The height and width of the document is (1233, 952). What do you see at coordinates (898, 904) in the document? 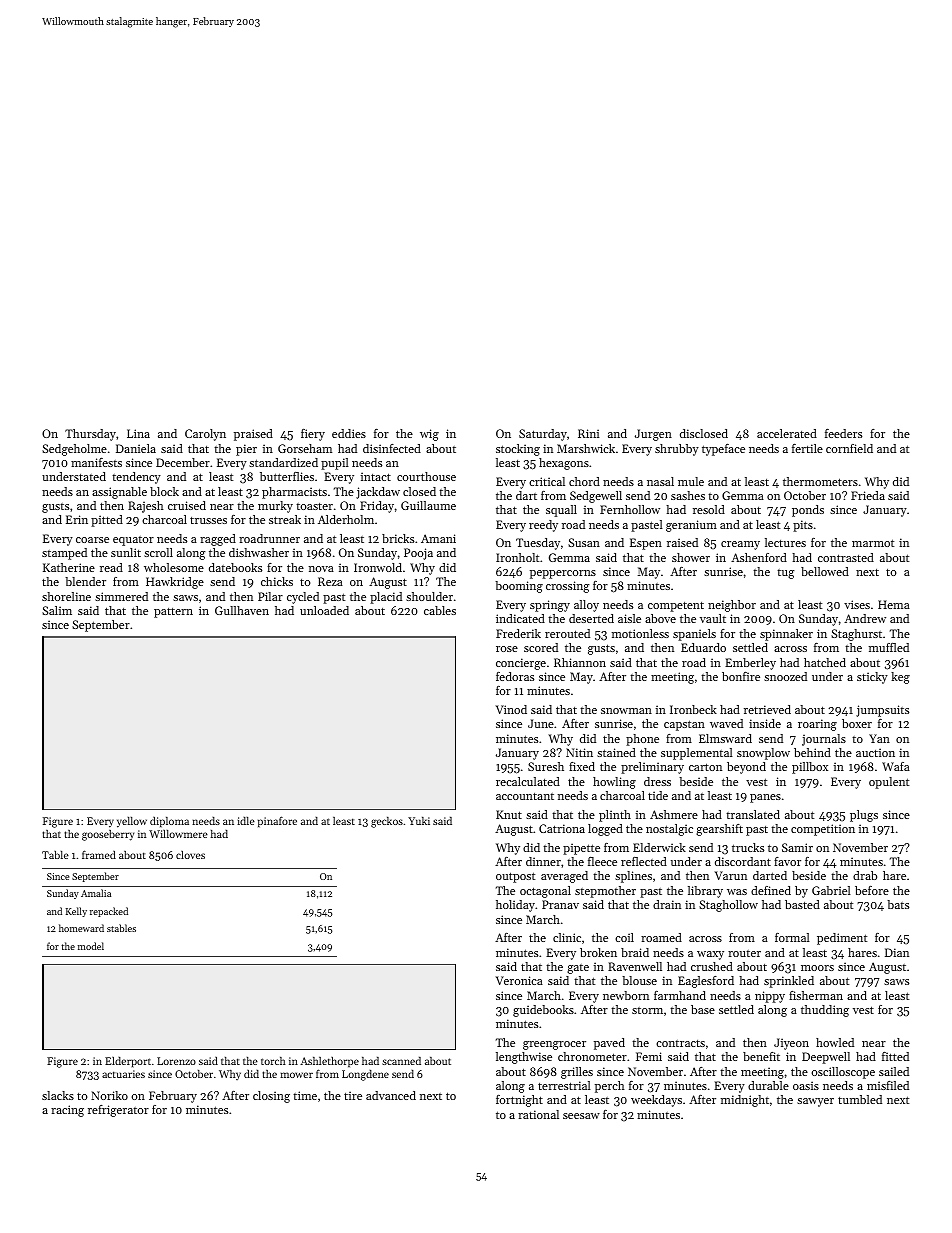
I see `bats` at bounding box center [898, 904].
